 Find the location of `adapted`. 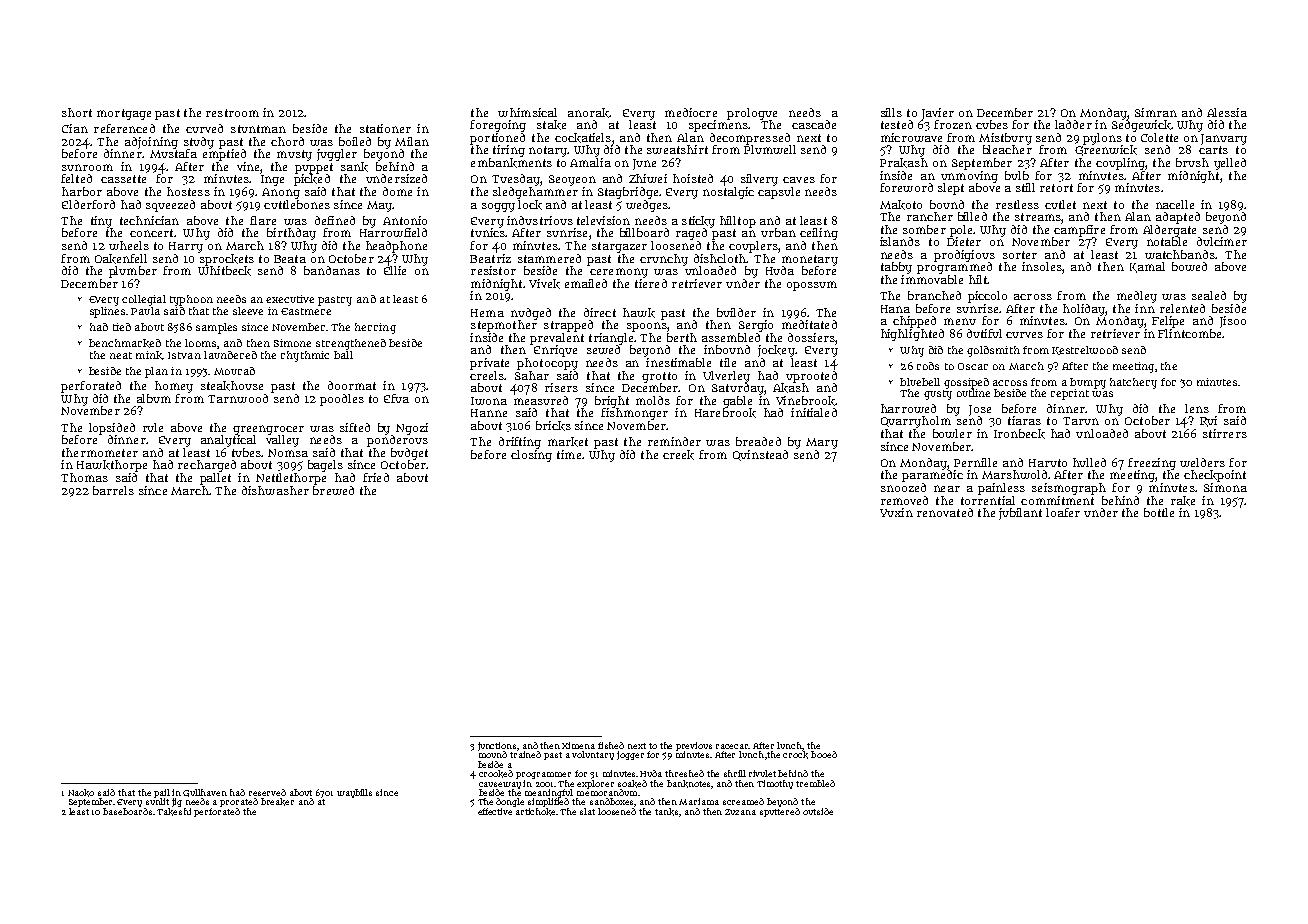

adapted is located at coordinates (1178, 218).
